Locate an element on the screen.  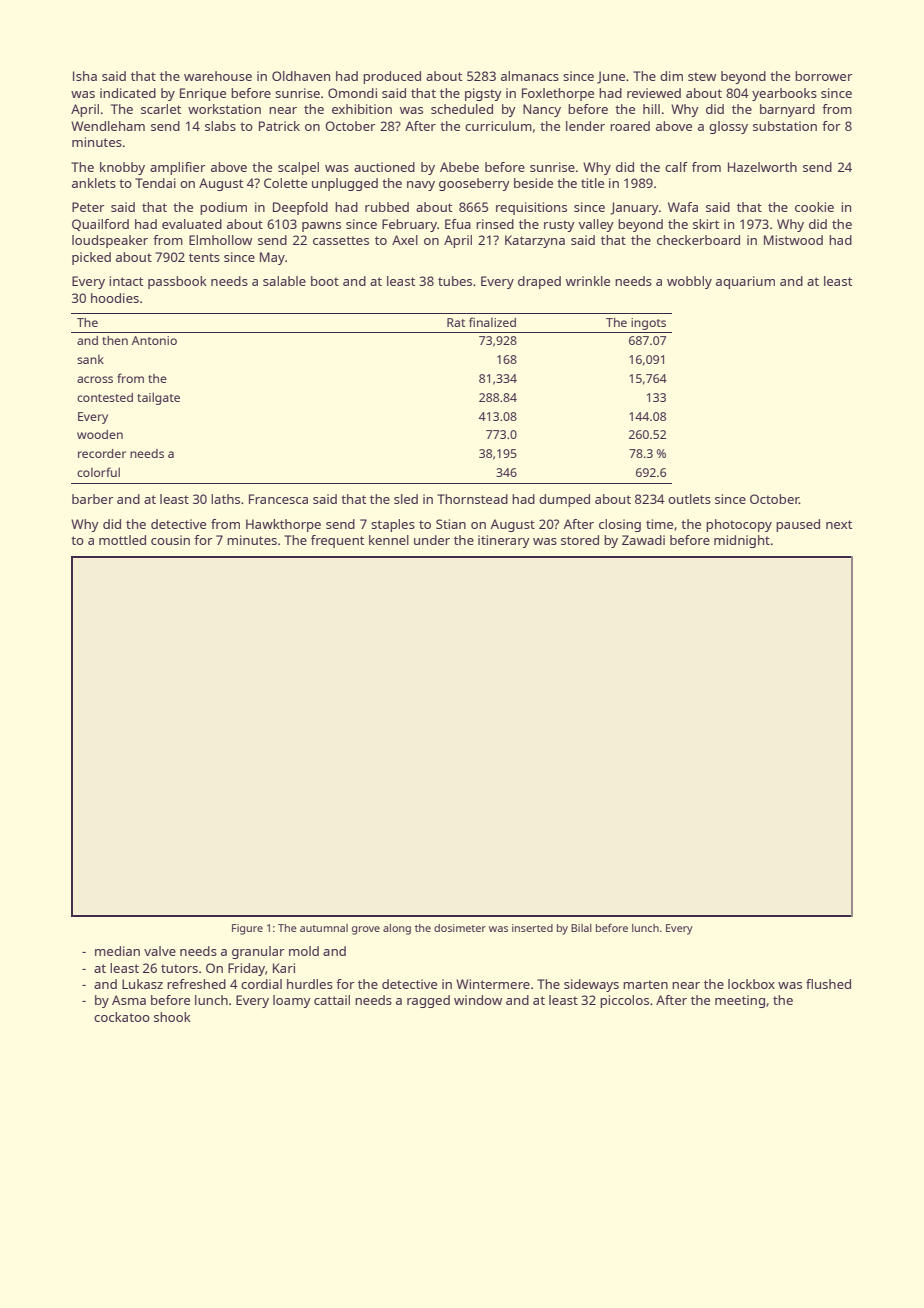
indicated is located at coordinates (128, 93).
